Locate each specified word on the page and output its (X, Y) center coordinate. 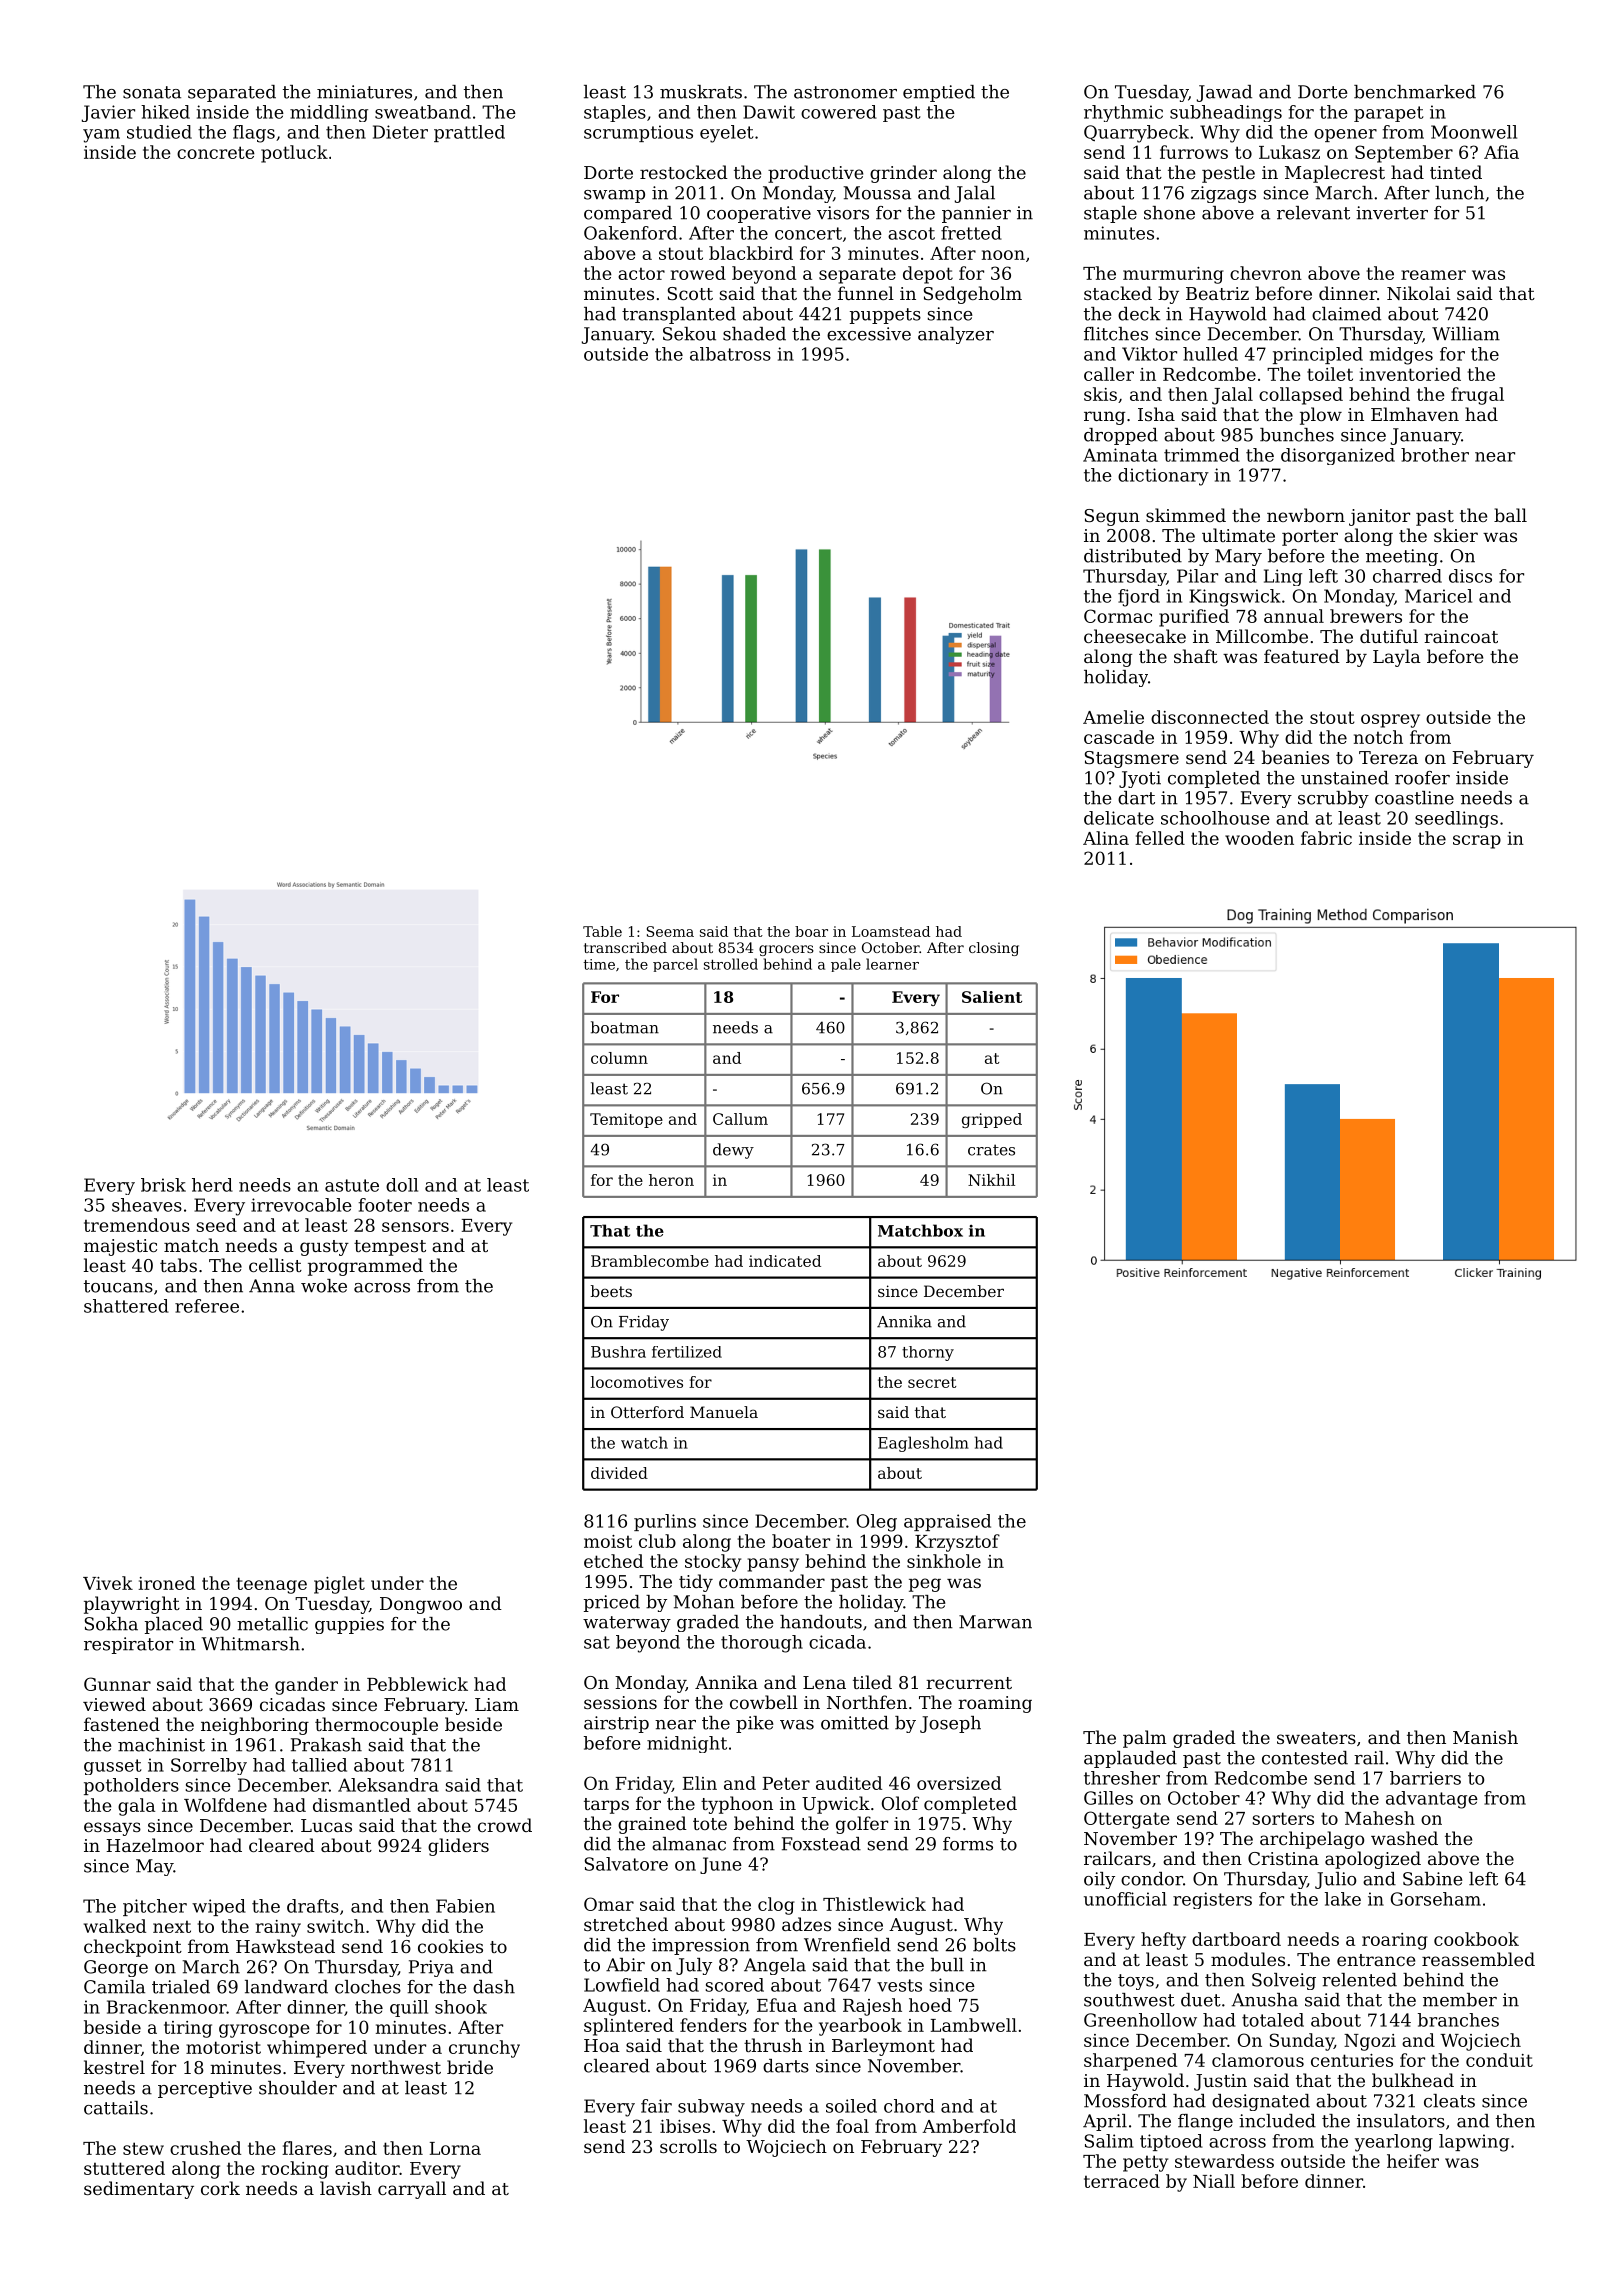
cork (220, 2188)
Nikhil (991, 1180)
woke (324, 1286)
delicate (1119, 818)
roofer (1422, 778)
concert (808, 233)
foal (852, 2126)
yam (101, 136)
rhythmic (1123, 113)
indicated (785, 1261)
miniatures (364, 92)
